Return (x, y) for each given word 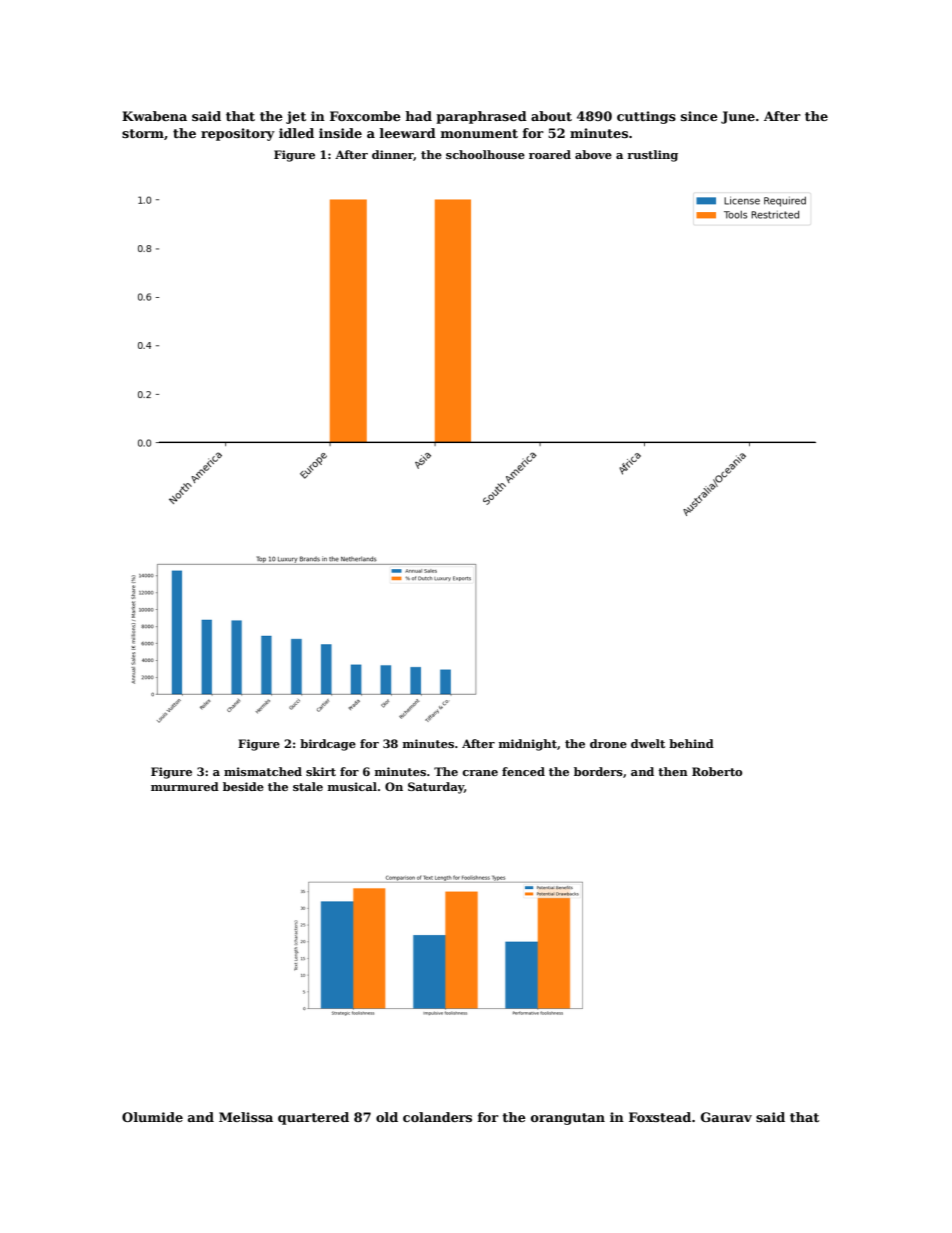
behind (691, 743)
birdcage (328, 745)
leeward (408, 133)
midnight (528, 745)
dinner (393, 155)
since (699, 116)
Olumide (152, 1117)
